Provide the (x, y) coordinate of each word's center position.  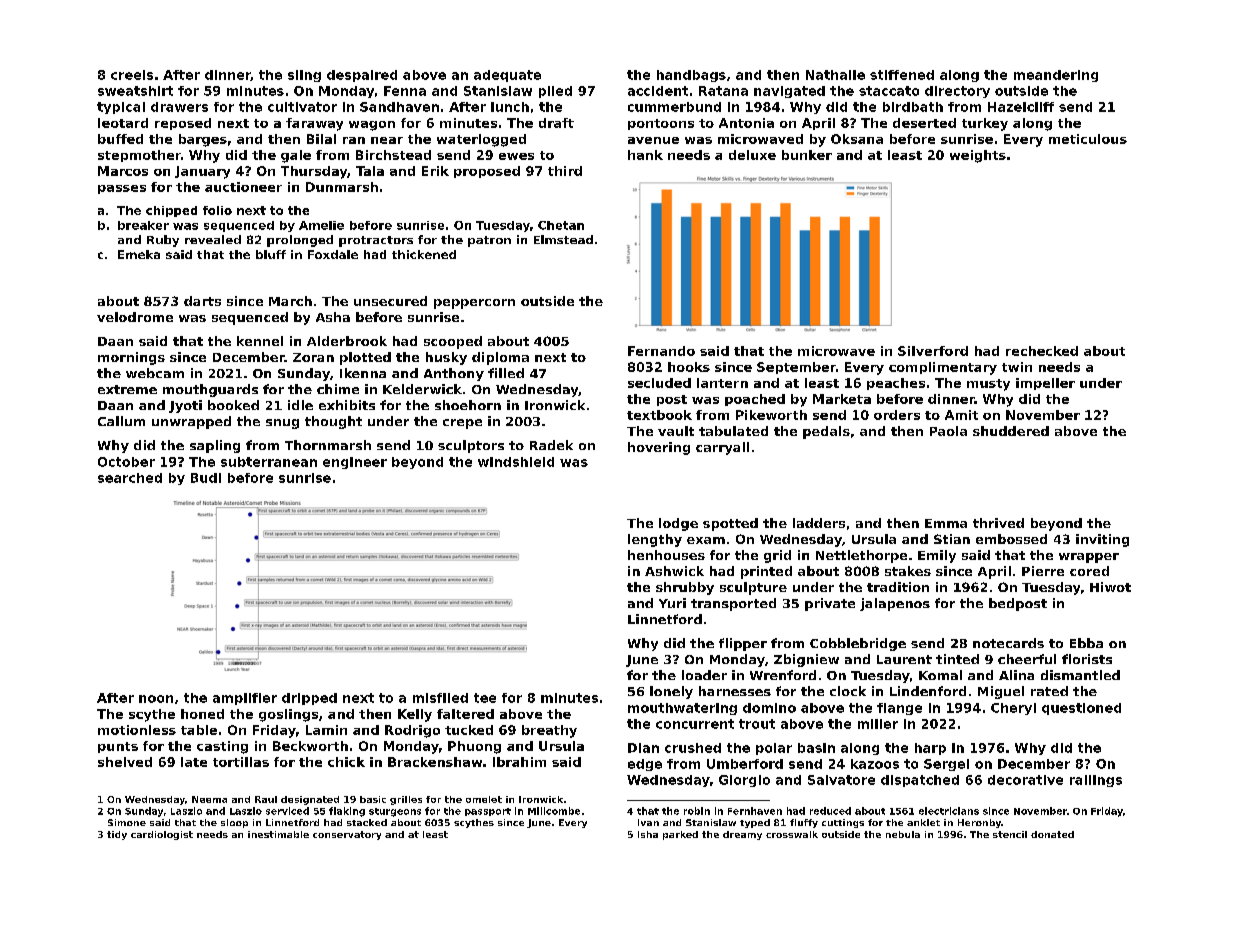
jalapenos (895, 604)
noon (156, 699)
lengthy (655, 540)
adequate (507, 76)
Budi (206, 478)
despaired (362, 76)
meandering (1056, 76)
